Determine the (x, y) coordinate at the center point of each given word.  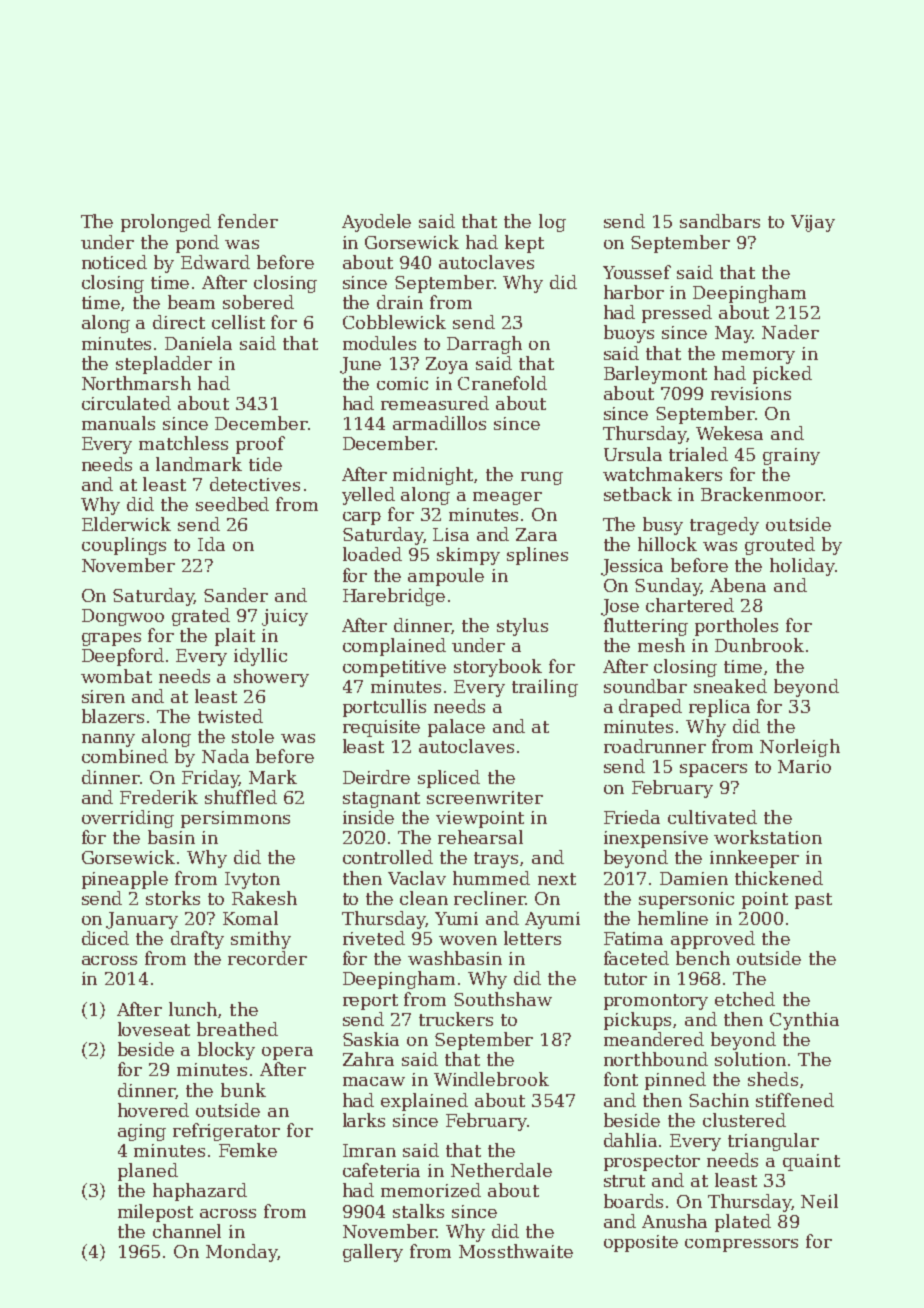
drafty (197, 940)
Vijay (813, 223)
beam (191, 302)
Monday (241, 1253)
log (552, 223)
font (621, 1079)
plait (235, 637)
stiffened (795, 1100)
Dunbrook (759, 645)
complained (394, 647)
